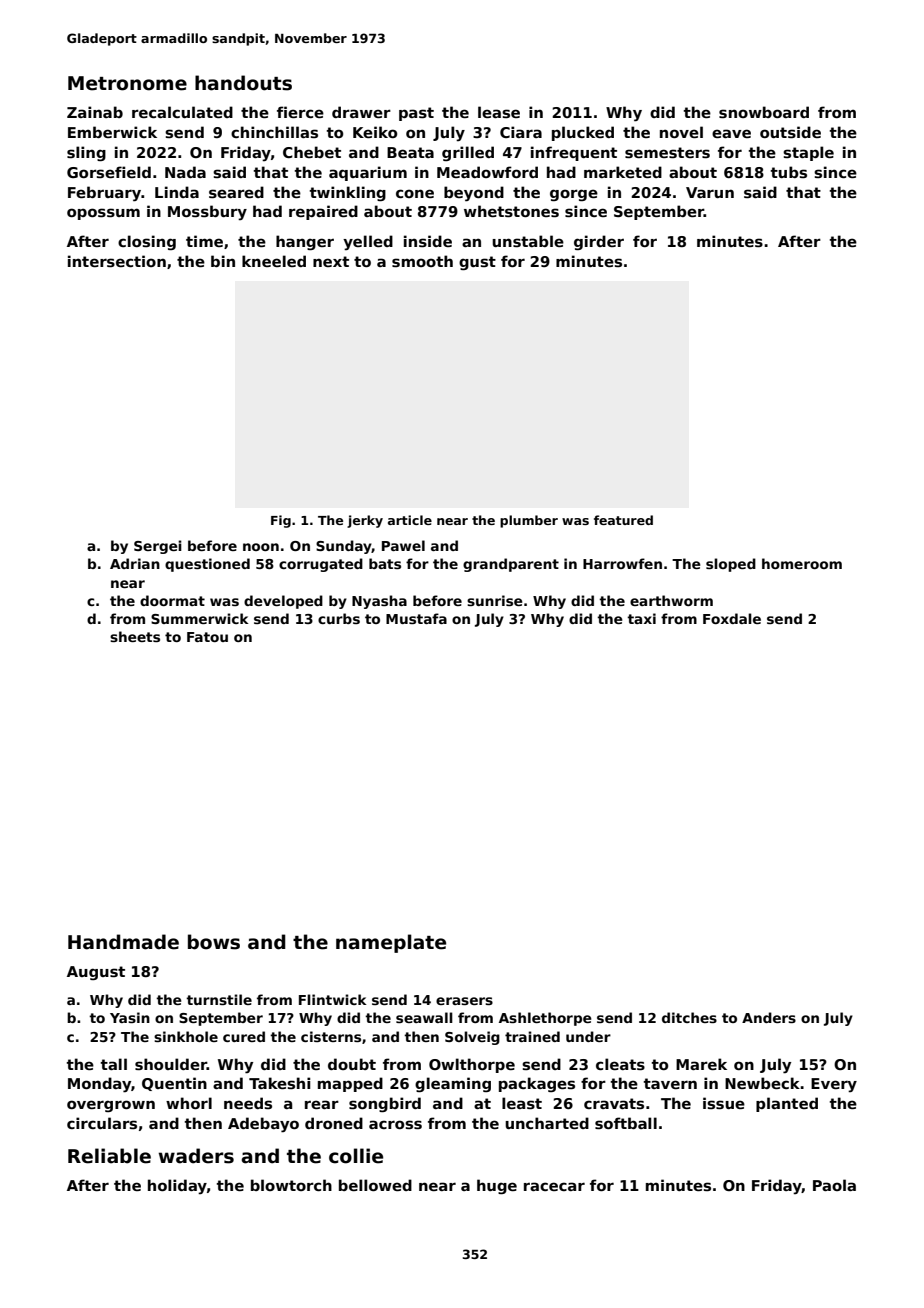 The image size is (924, 1308). Describe the element at coordinates (172, 600) in the screenshot. I see `doormat` at that location.
